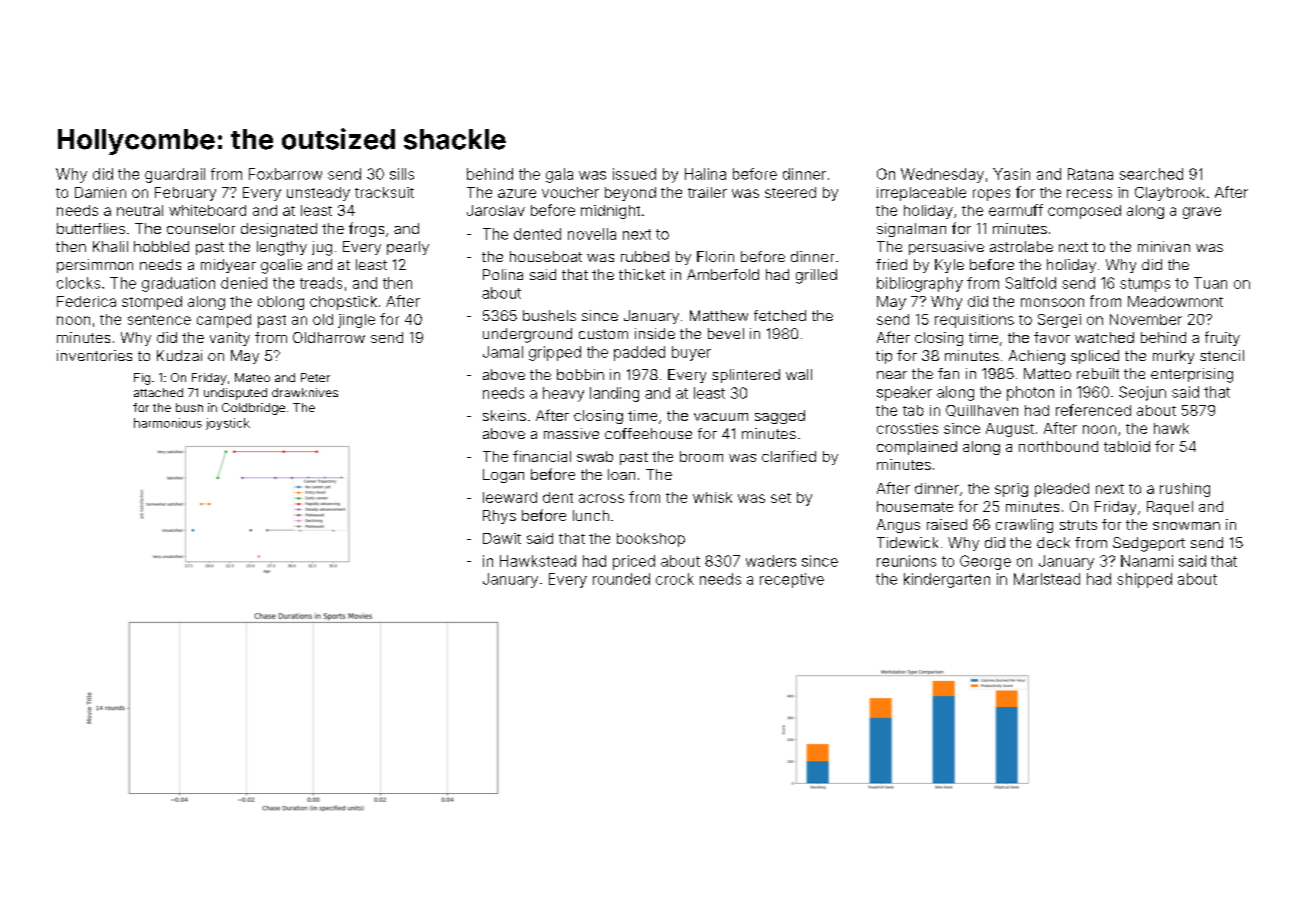 The height and width of the screenshot is (924, 1308). I want to click on Khalil, so click(110, 246).
